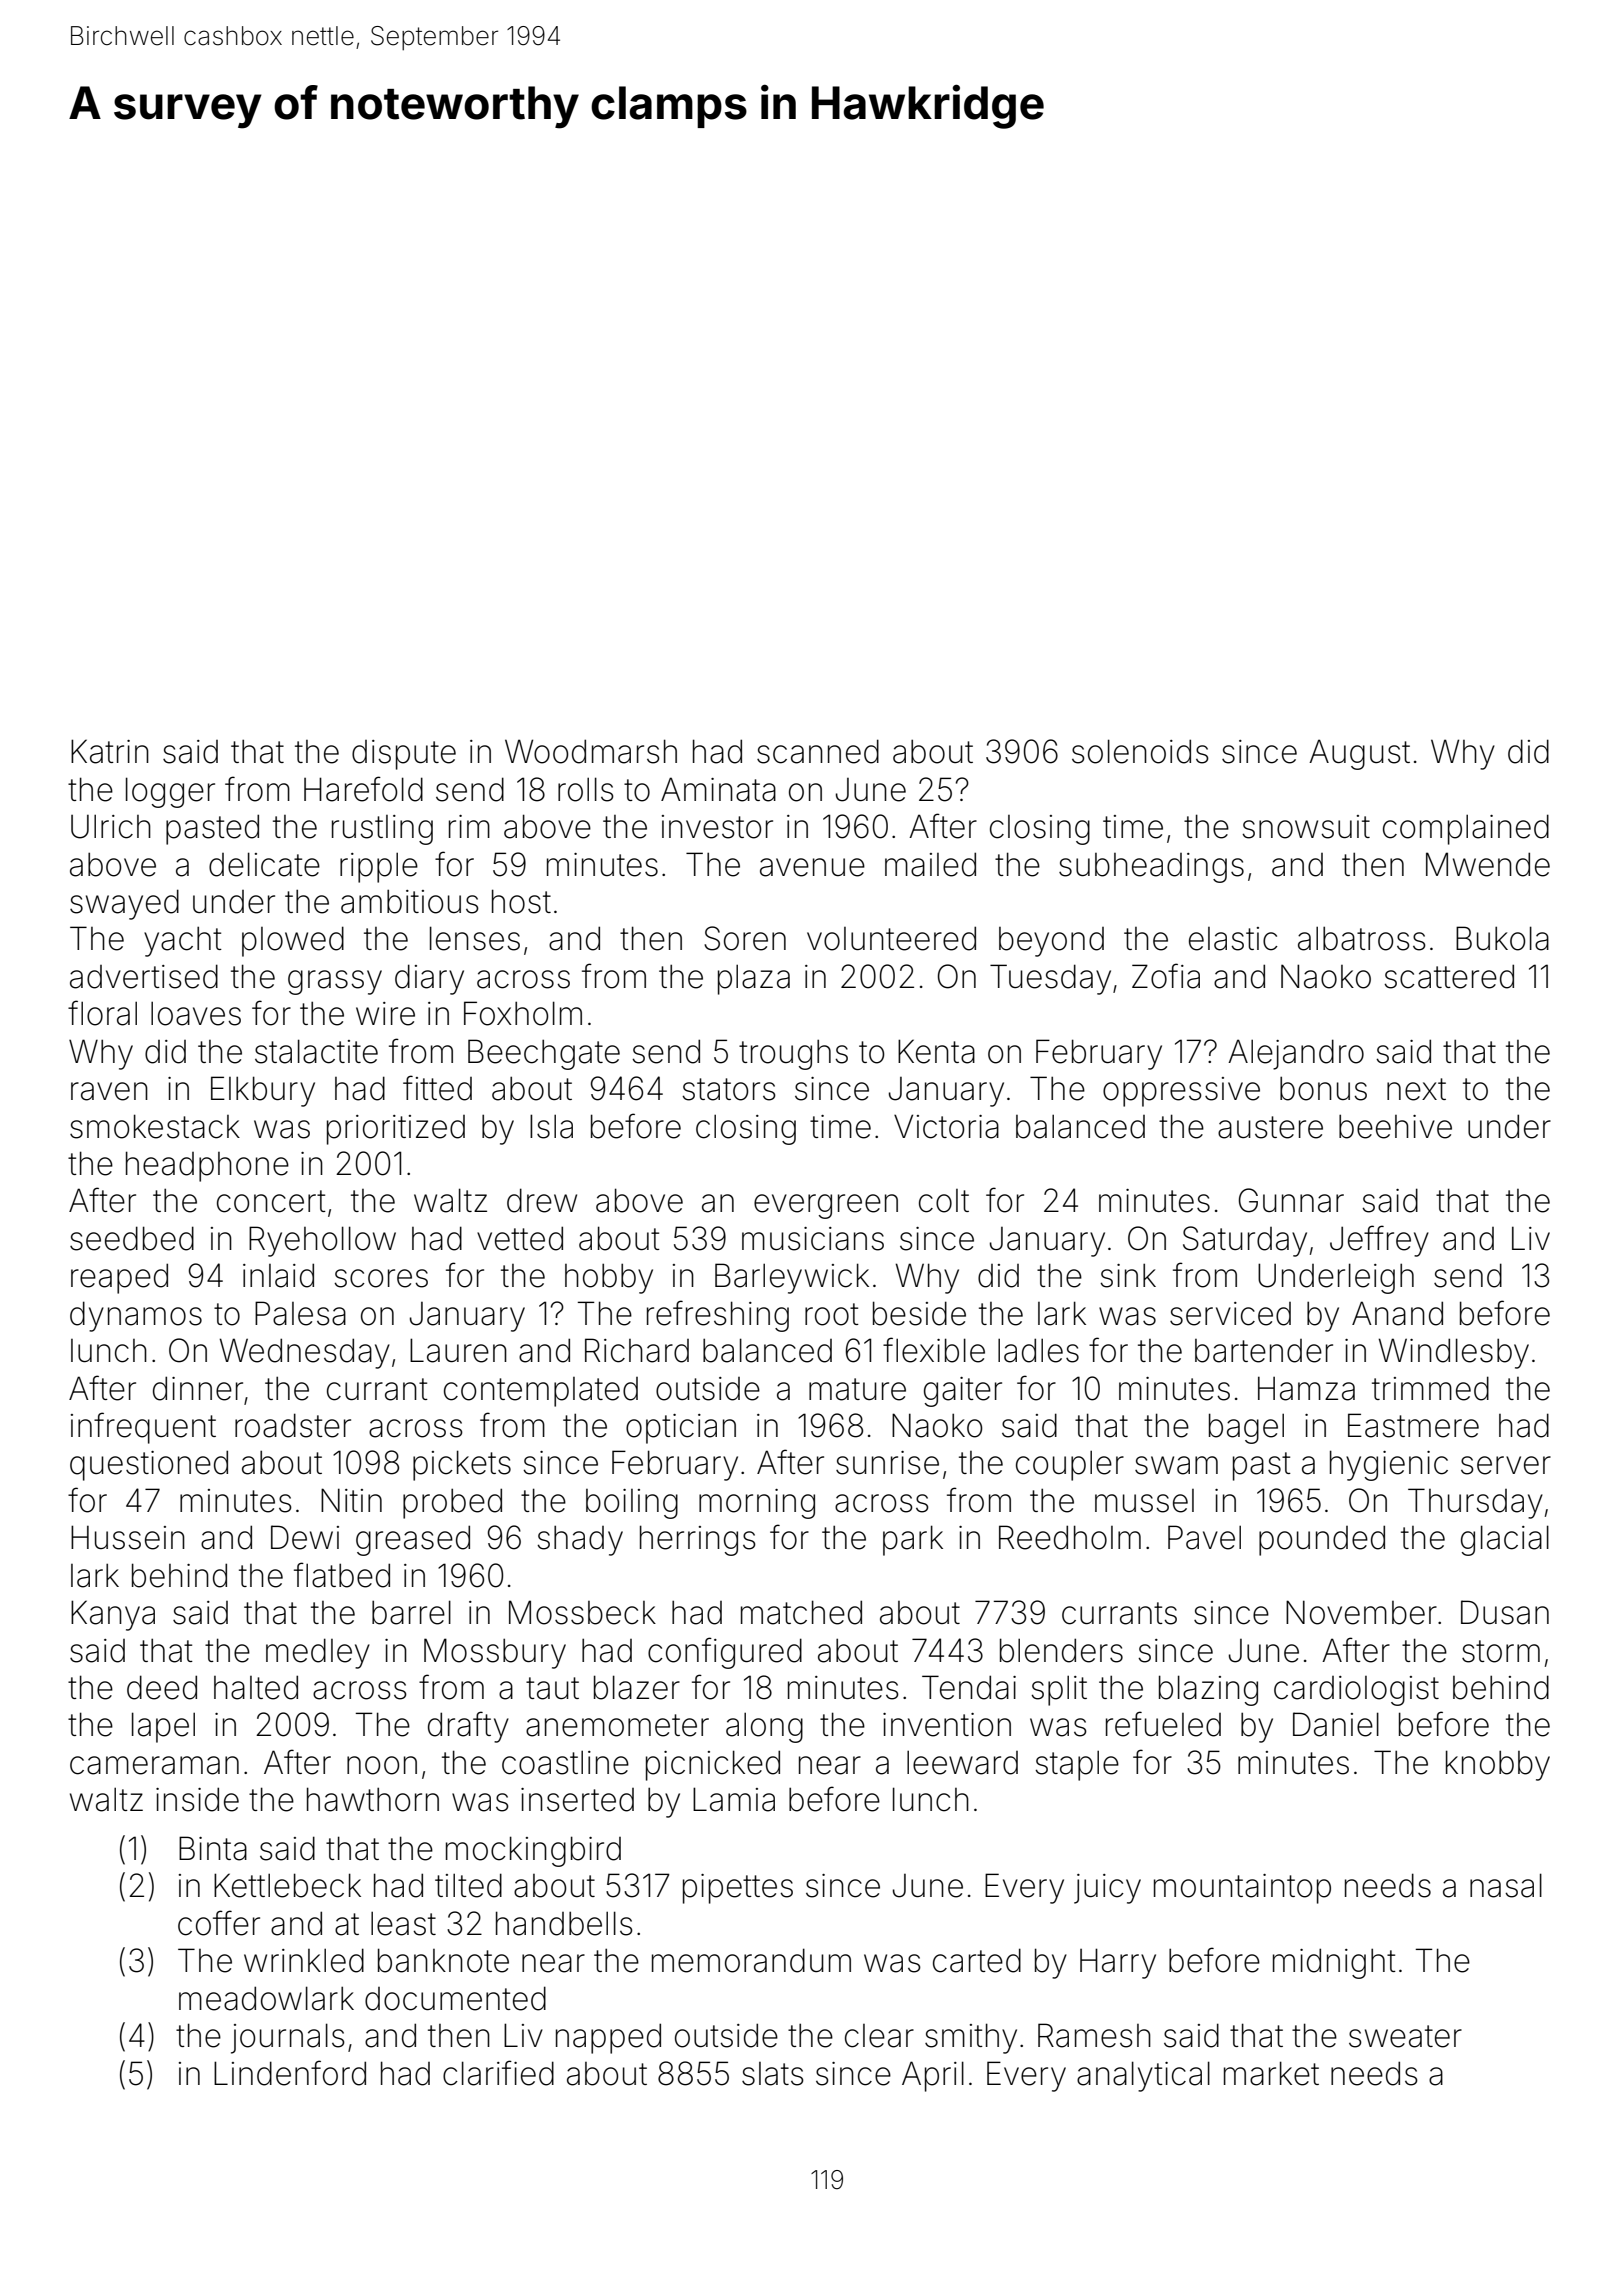 The height and width of the document is (2292, 1620). I want to click on Palesa, so click(300, 1313).
